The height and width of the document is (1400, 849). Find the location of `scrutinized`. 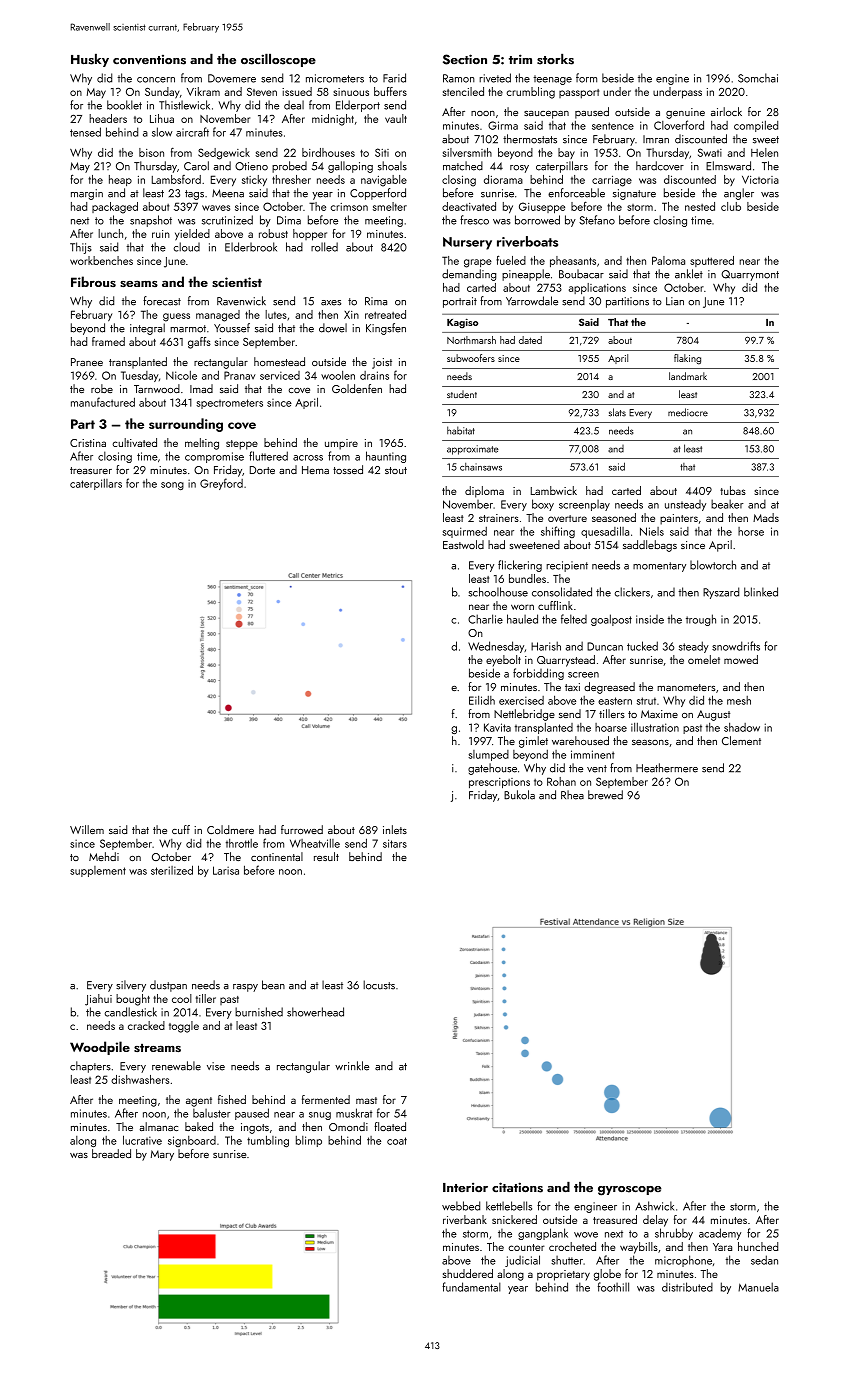

scrutinized is located at coordinates (227, 220).
